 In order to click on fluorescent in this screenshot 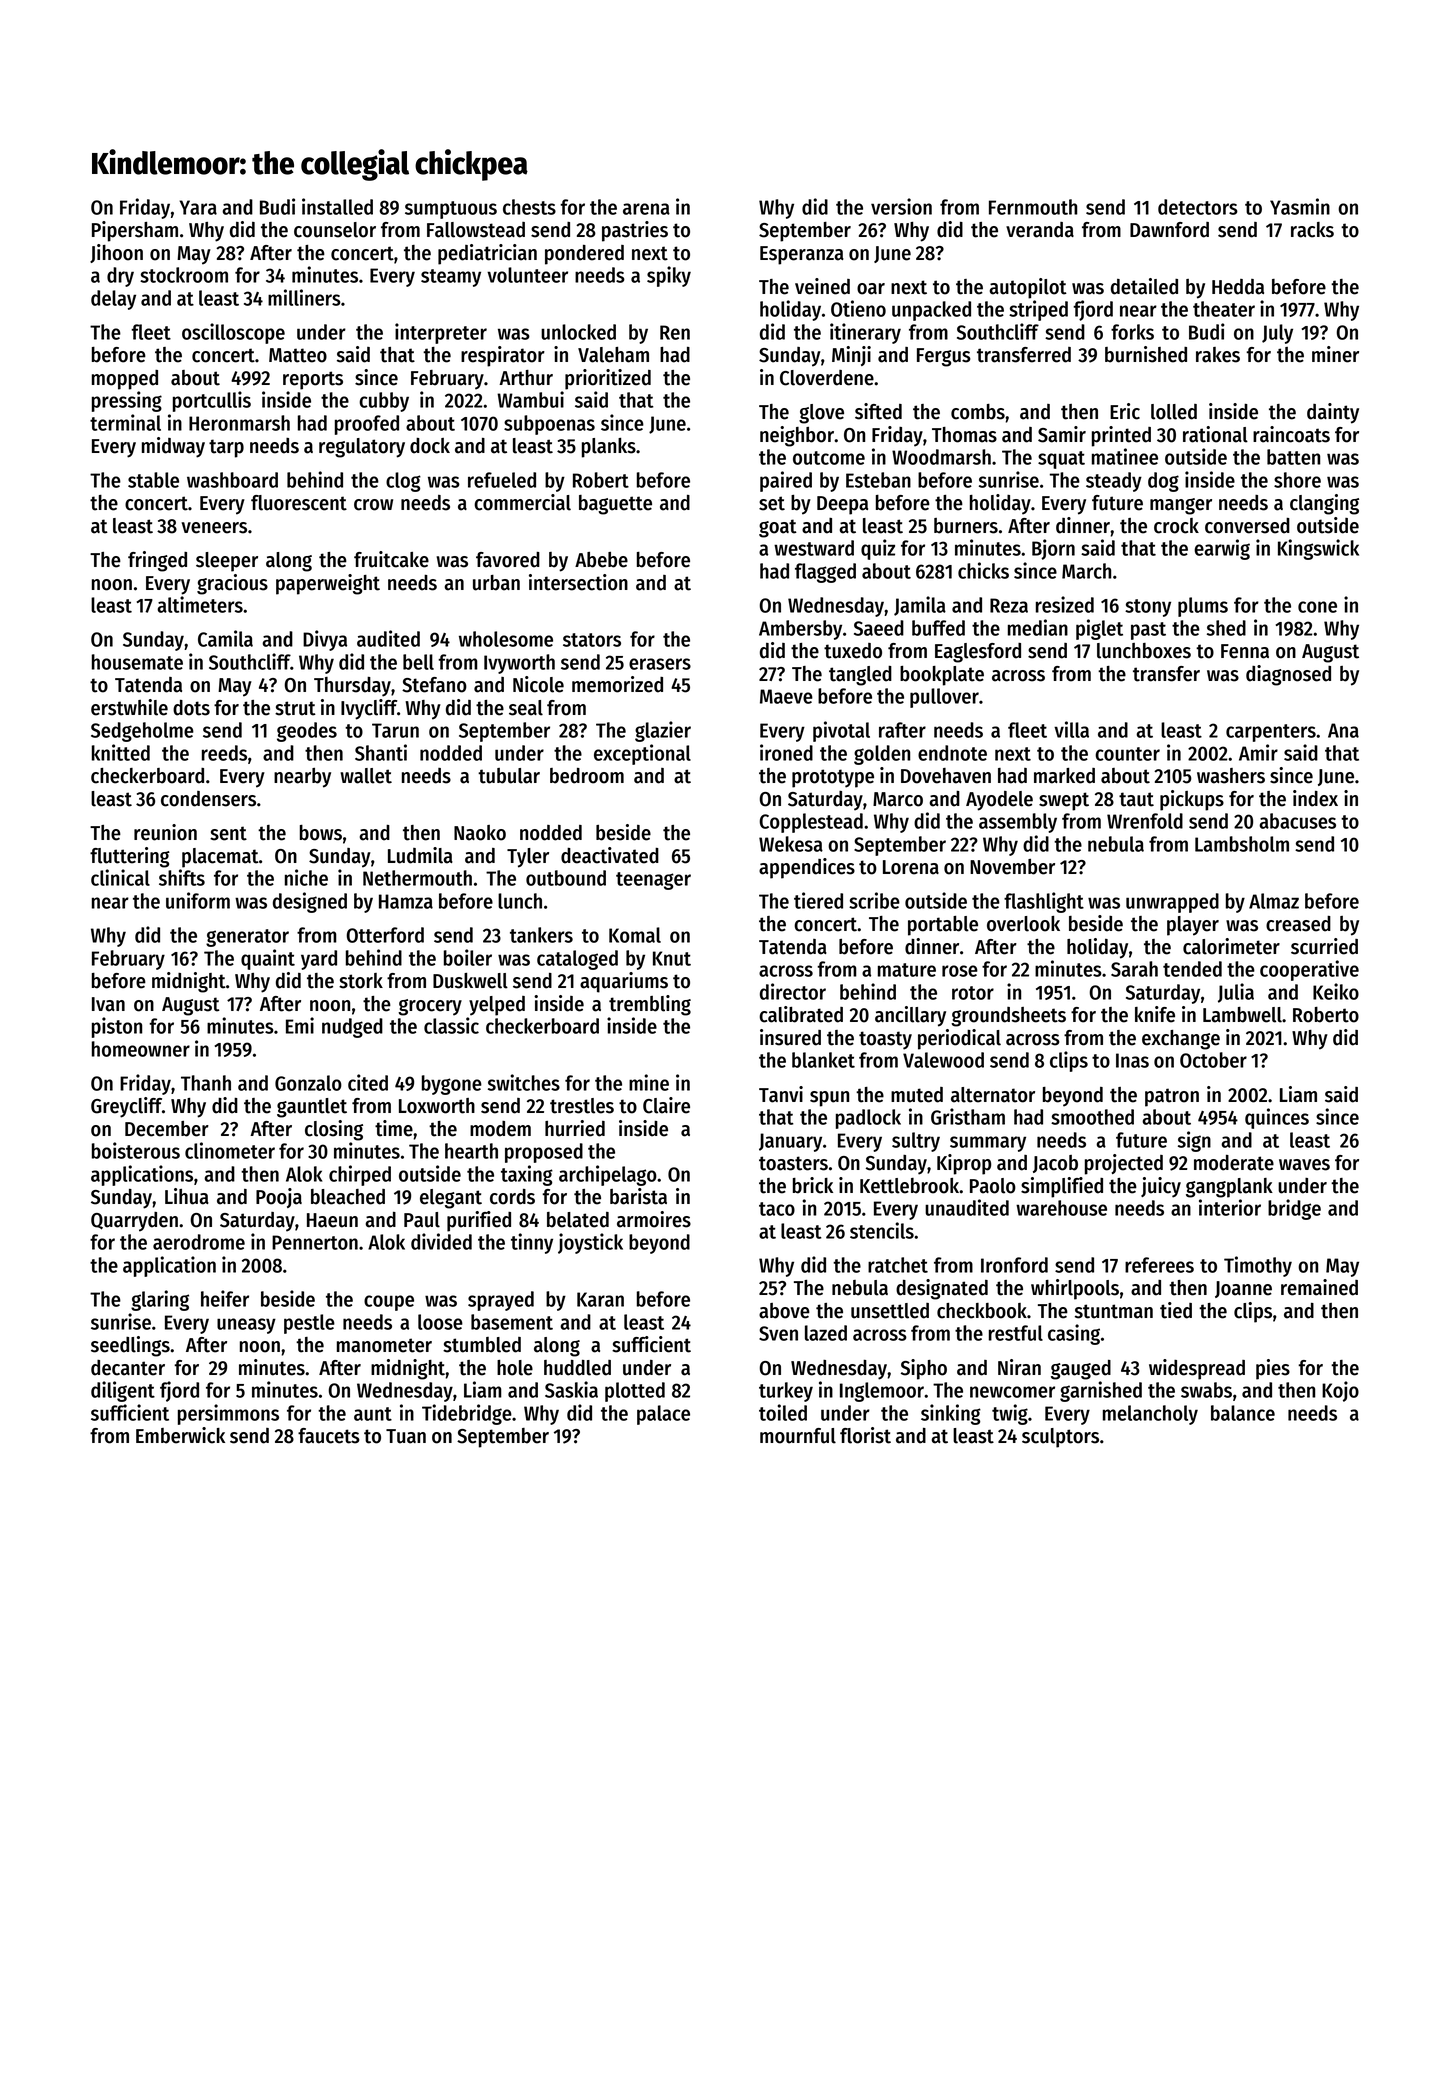, I will do `click(299, 503)`.
